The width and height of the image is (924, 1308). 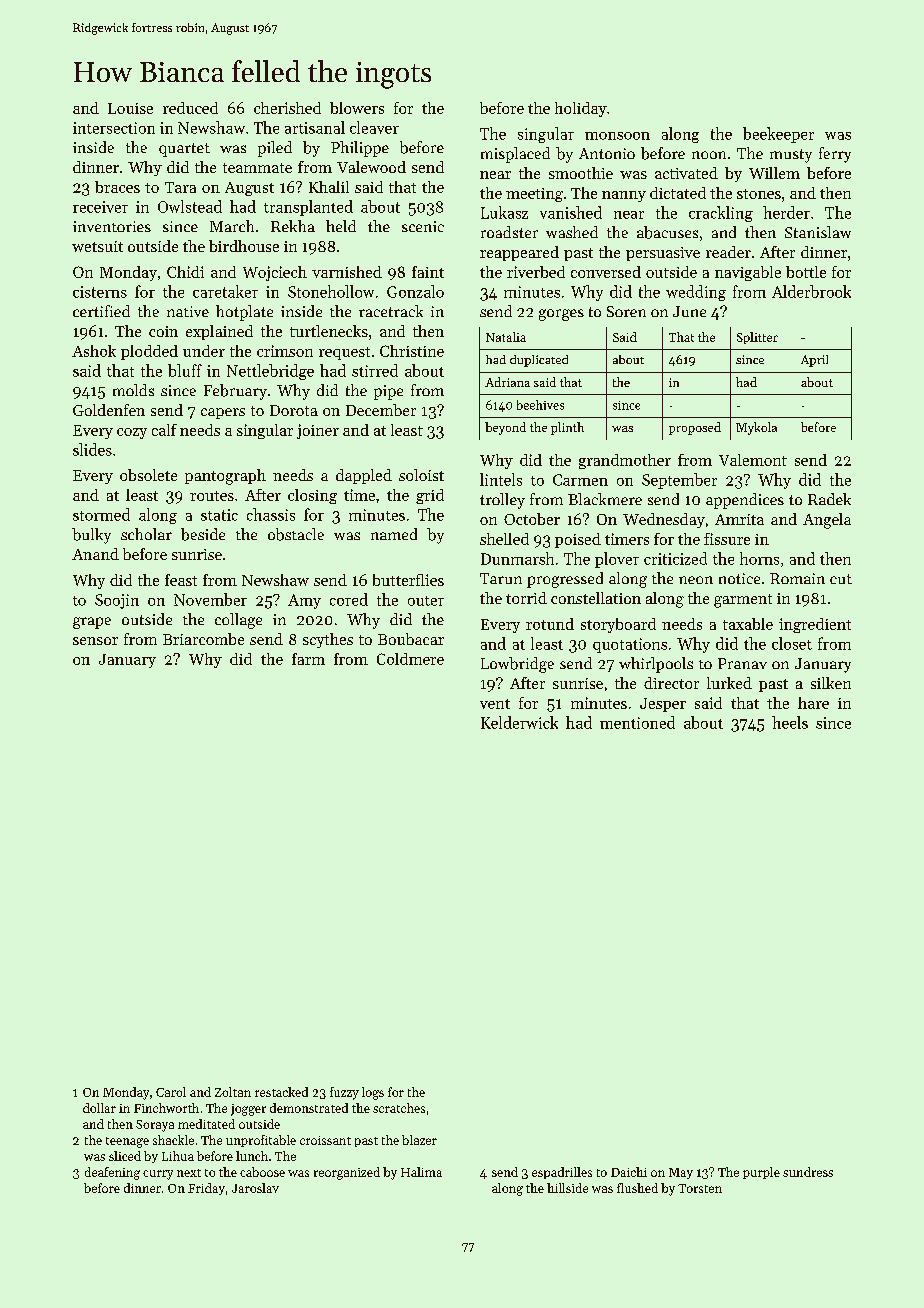 I want to click on dappled, so click(x=364, y=476).
